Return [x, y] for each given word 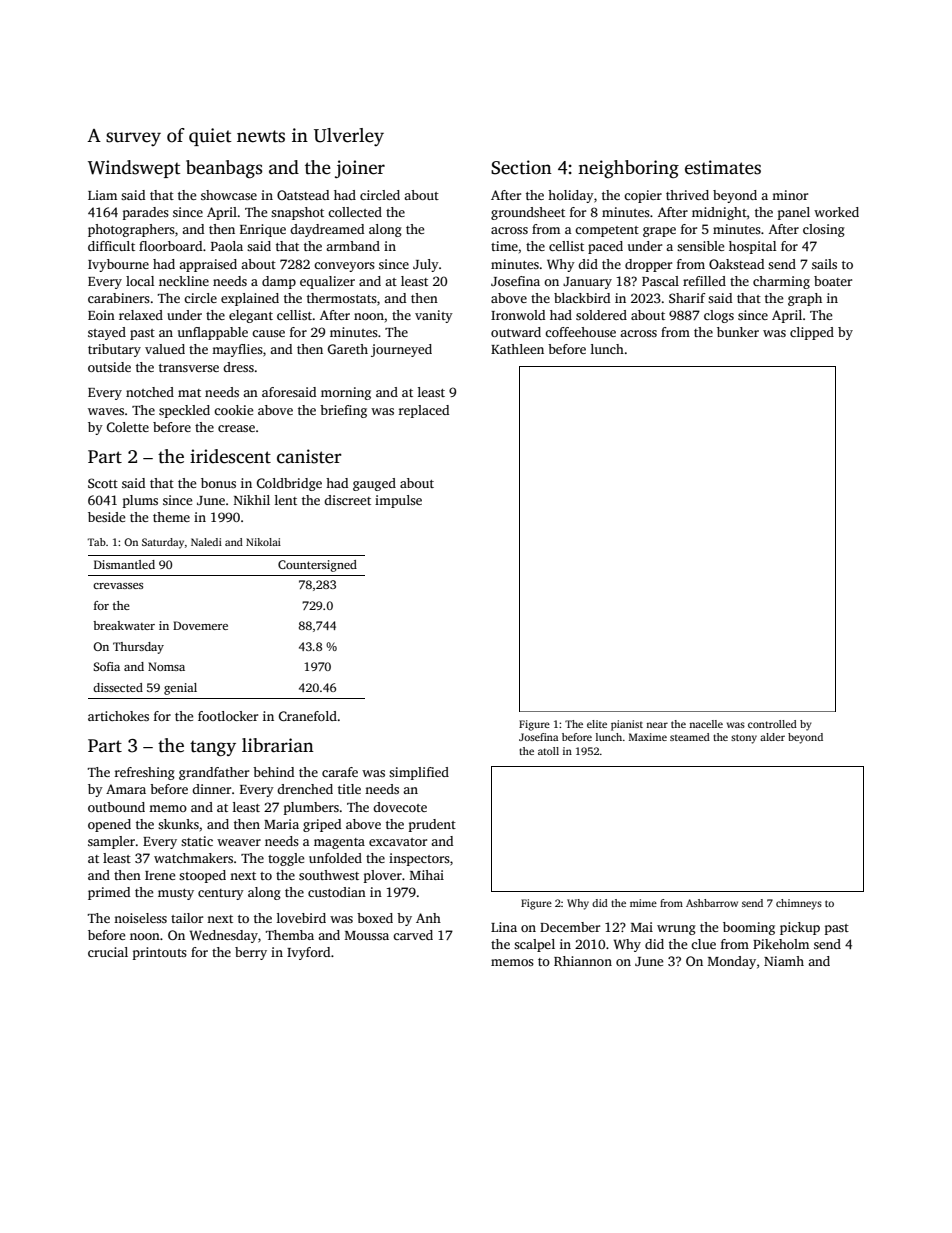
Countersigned [317, 566]
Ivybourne [118, 265]
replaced [424, 411]
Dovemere [200, 625]
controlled [772, 724]
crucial [108, 952]
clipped [812, 333]
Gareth [348, 349]
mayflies [237, 350]
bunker [738, 332]
